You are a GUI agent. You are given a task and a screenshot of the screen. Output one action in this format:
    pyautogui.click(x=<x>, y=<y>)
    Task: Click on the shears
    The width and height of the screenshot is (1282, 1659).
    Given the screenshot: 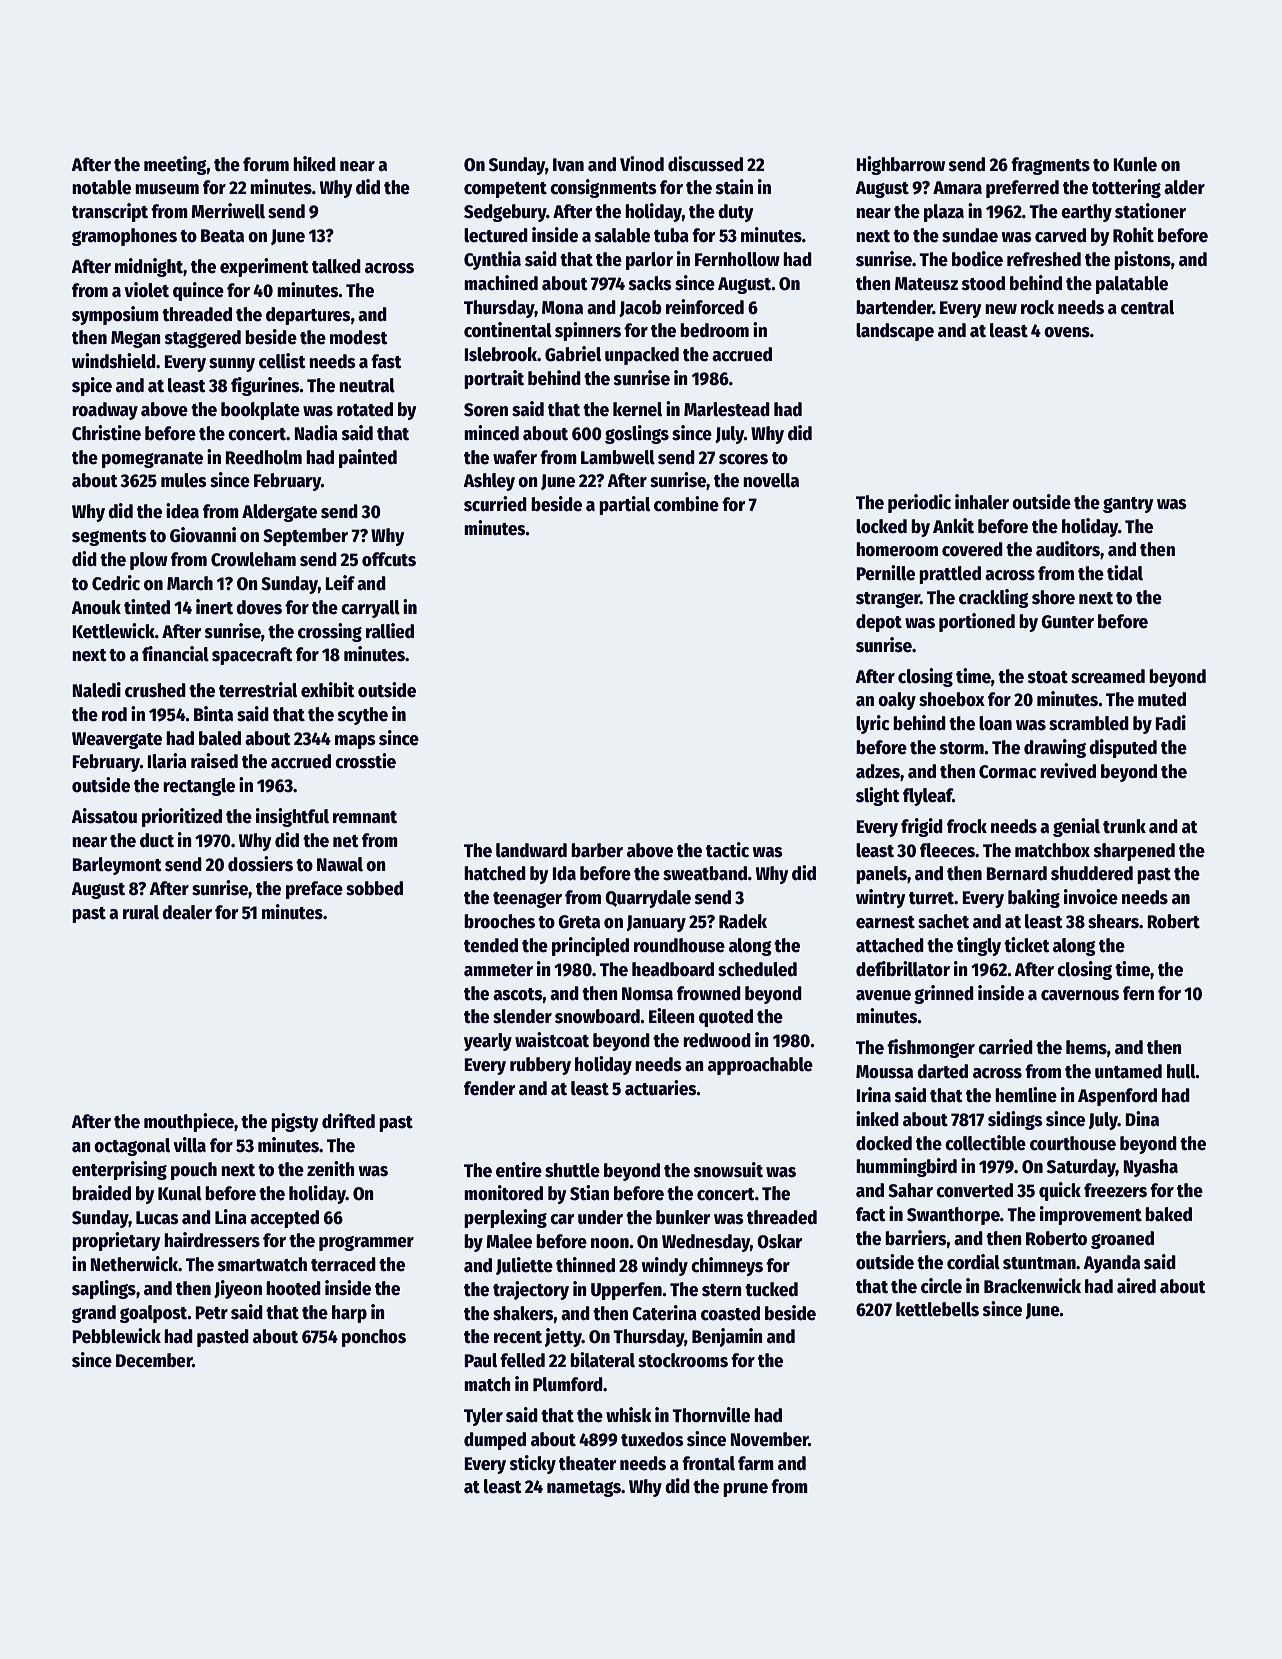 What is the action you would take?
    pyautogui.click(x=1113, y=921)
